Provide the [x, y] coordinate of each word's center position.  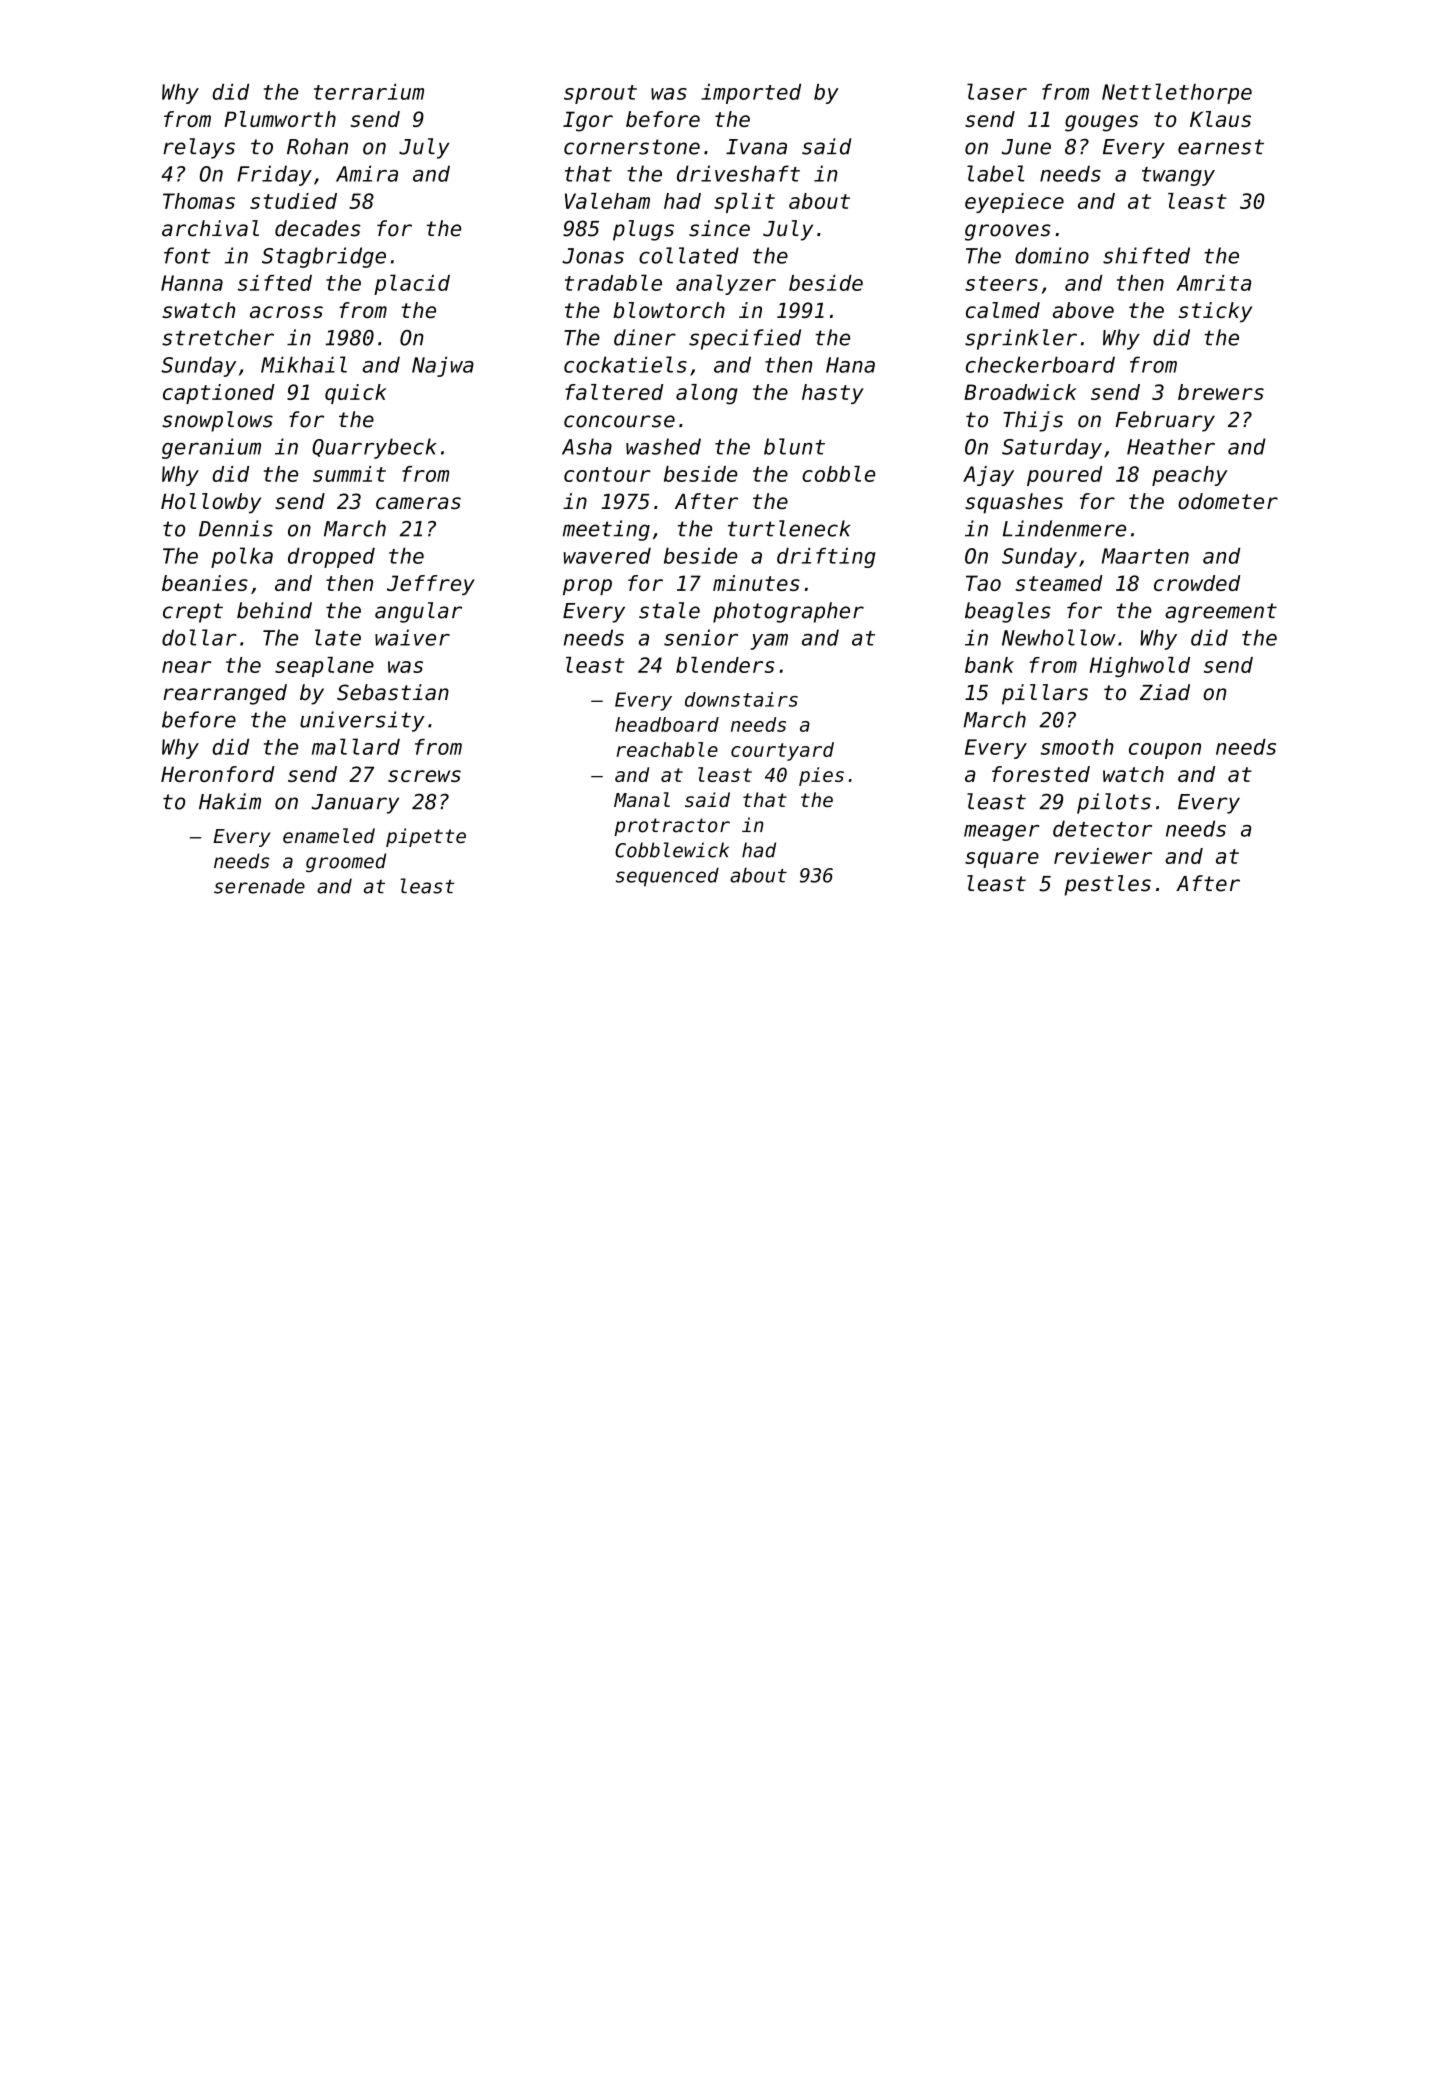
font [187, 255]
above [1083, 310]
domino [1052, 255]
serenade [259, 886]
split [744, 203]
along [707, 394]
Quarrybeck [374, 448]
